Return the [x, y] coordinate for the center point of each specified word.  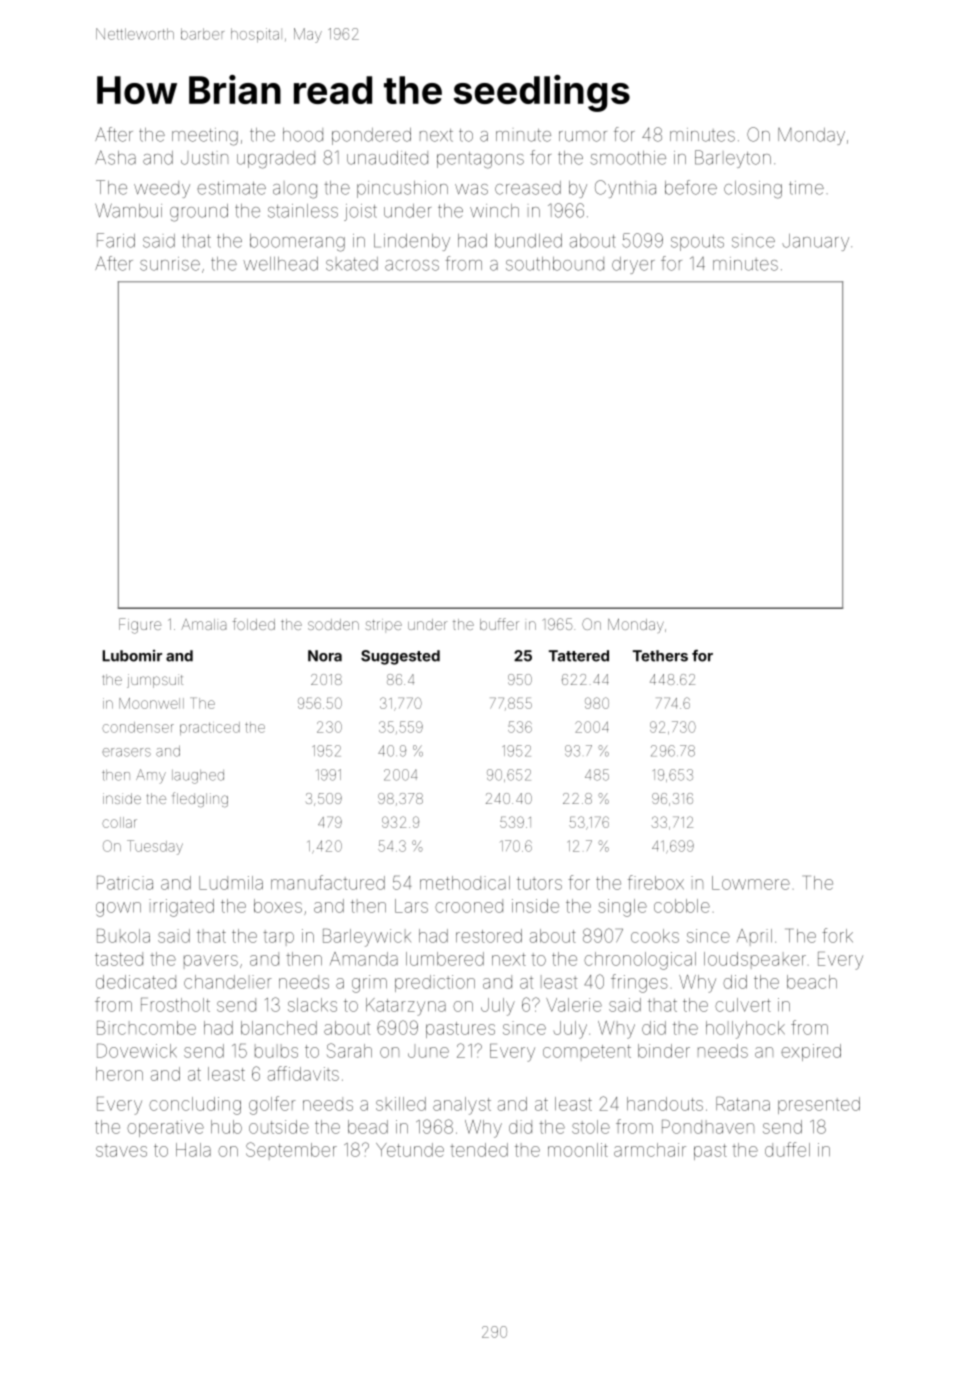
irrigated [181, 908]
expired [811, 1052]
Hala [193, 1150]
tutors [539, 883]
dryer [633, 265]
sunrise [170, 264]
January [815, 242]
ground [199, 213]
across [412, 265]
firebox [656, 882]
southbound [555, 264]
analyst [462, 1106]
